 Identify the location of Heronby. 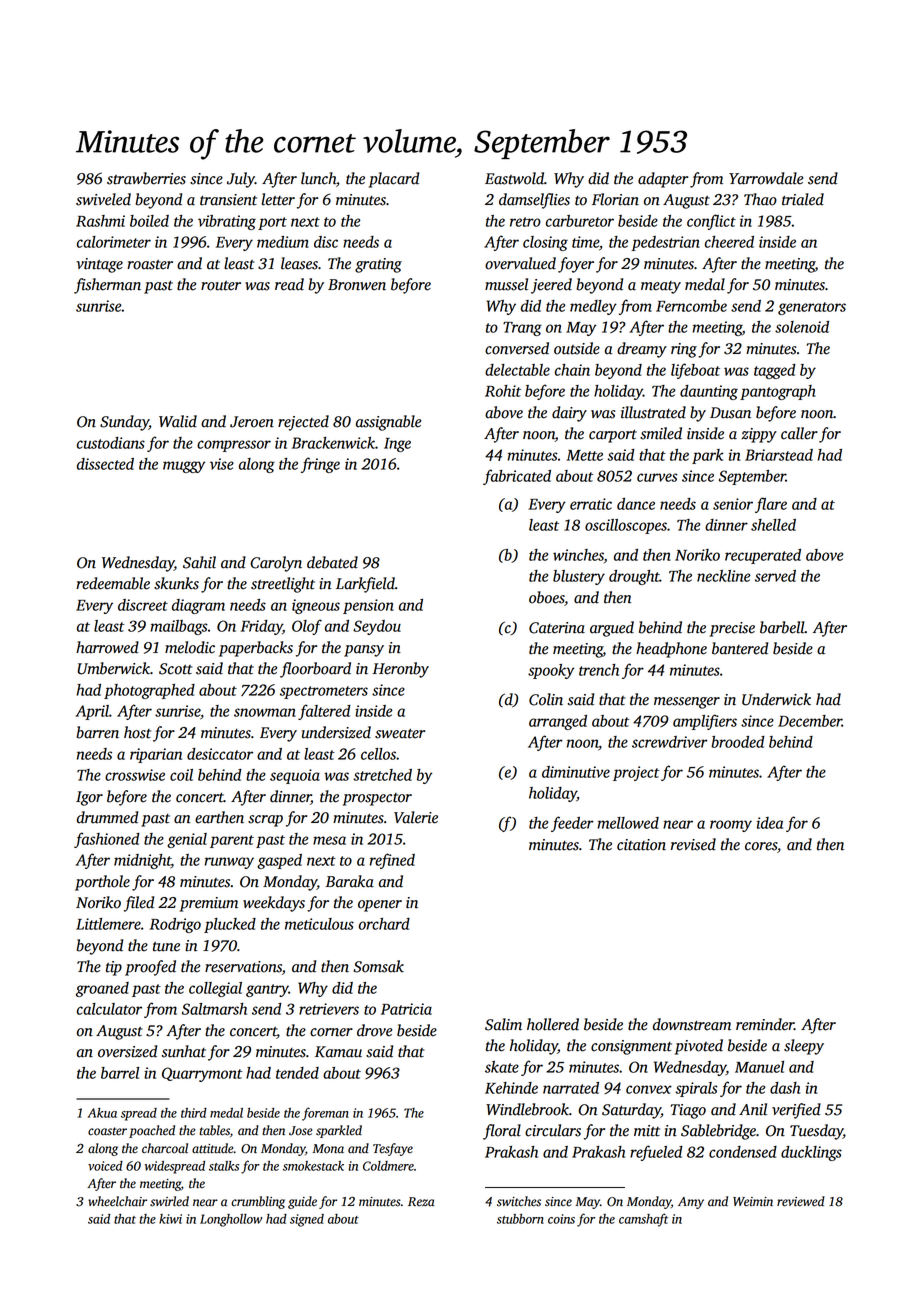
(400, 670).
